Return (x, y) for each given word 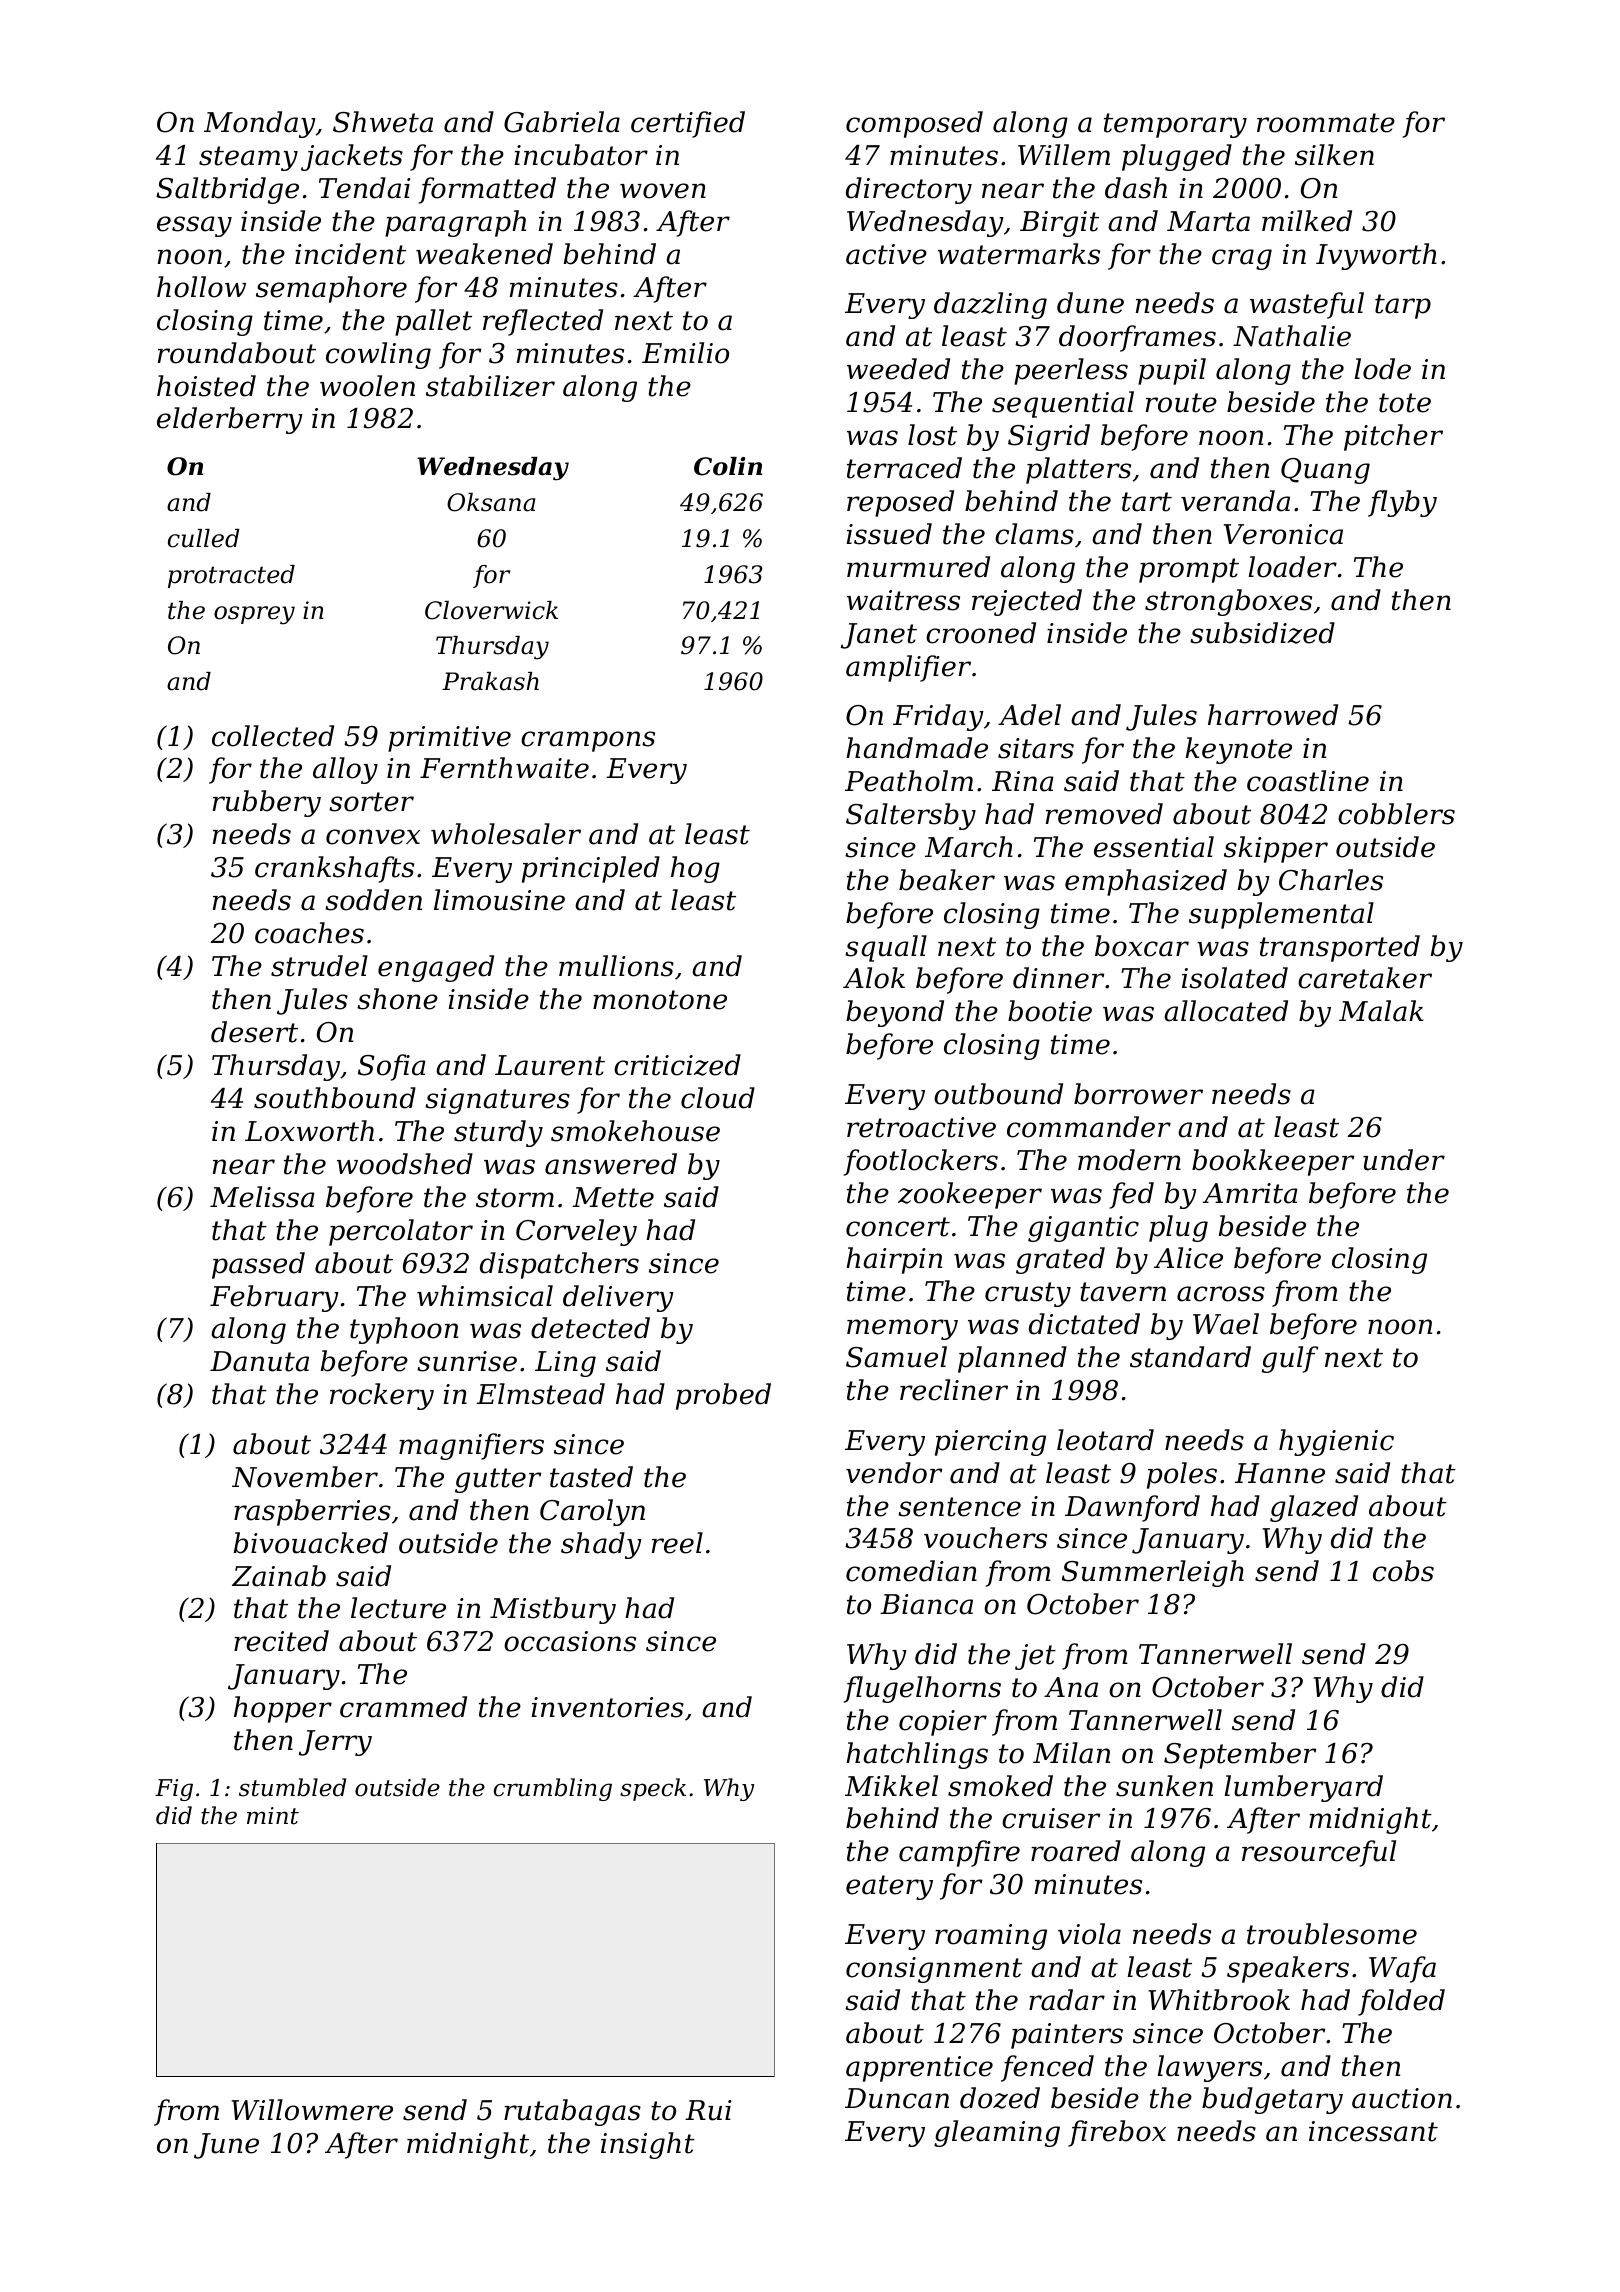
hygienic (1336, 1442)
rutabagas (572, 2112)
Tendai (365, 188)
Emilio (685, 353)
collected (273, 736)
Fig (174, 1790)
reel (677, 1543)
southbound (335, 1098)
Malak (1381, 1011)
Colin (728, 466)
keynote (1238, 750)
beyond (895, 1013)
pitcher (1393, 437)
